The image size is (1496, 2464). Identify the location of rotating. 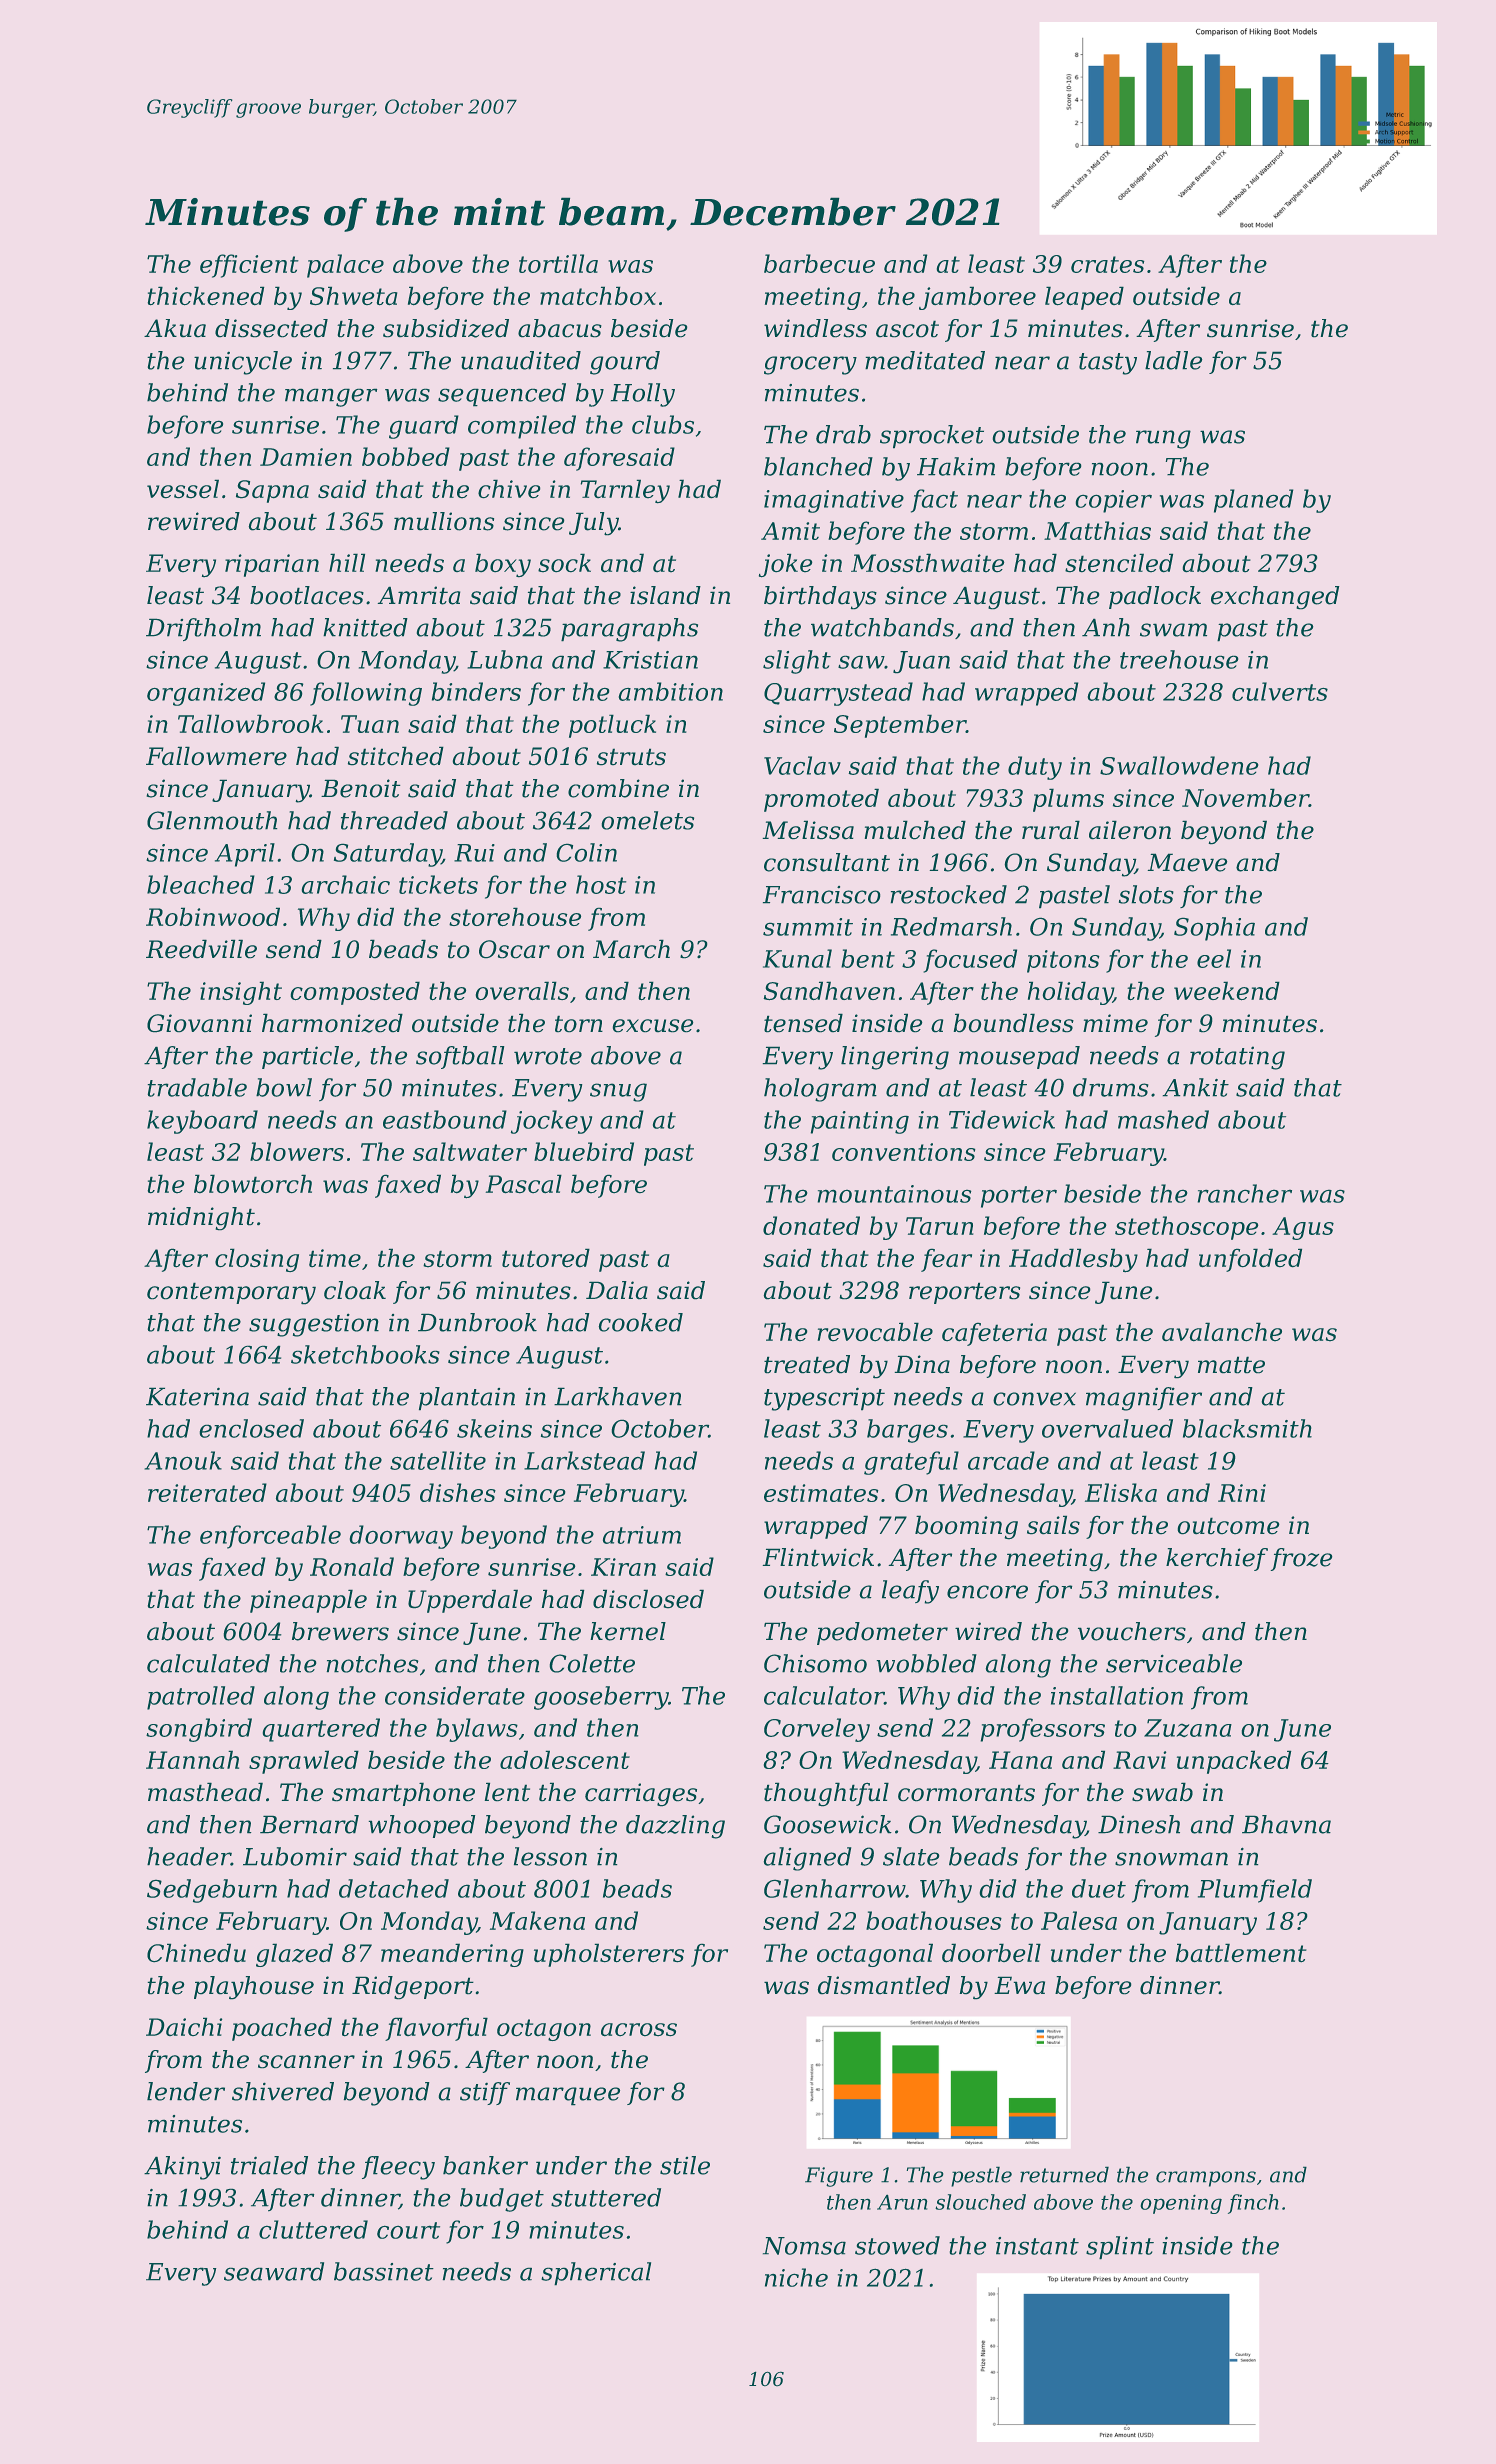
(1237, 1058).
